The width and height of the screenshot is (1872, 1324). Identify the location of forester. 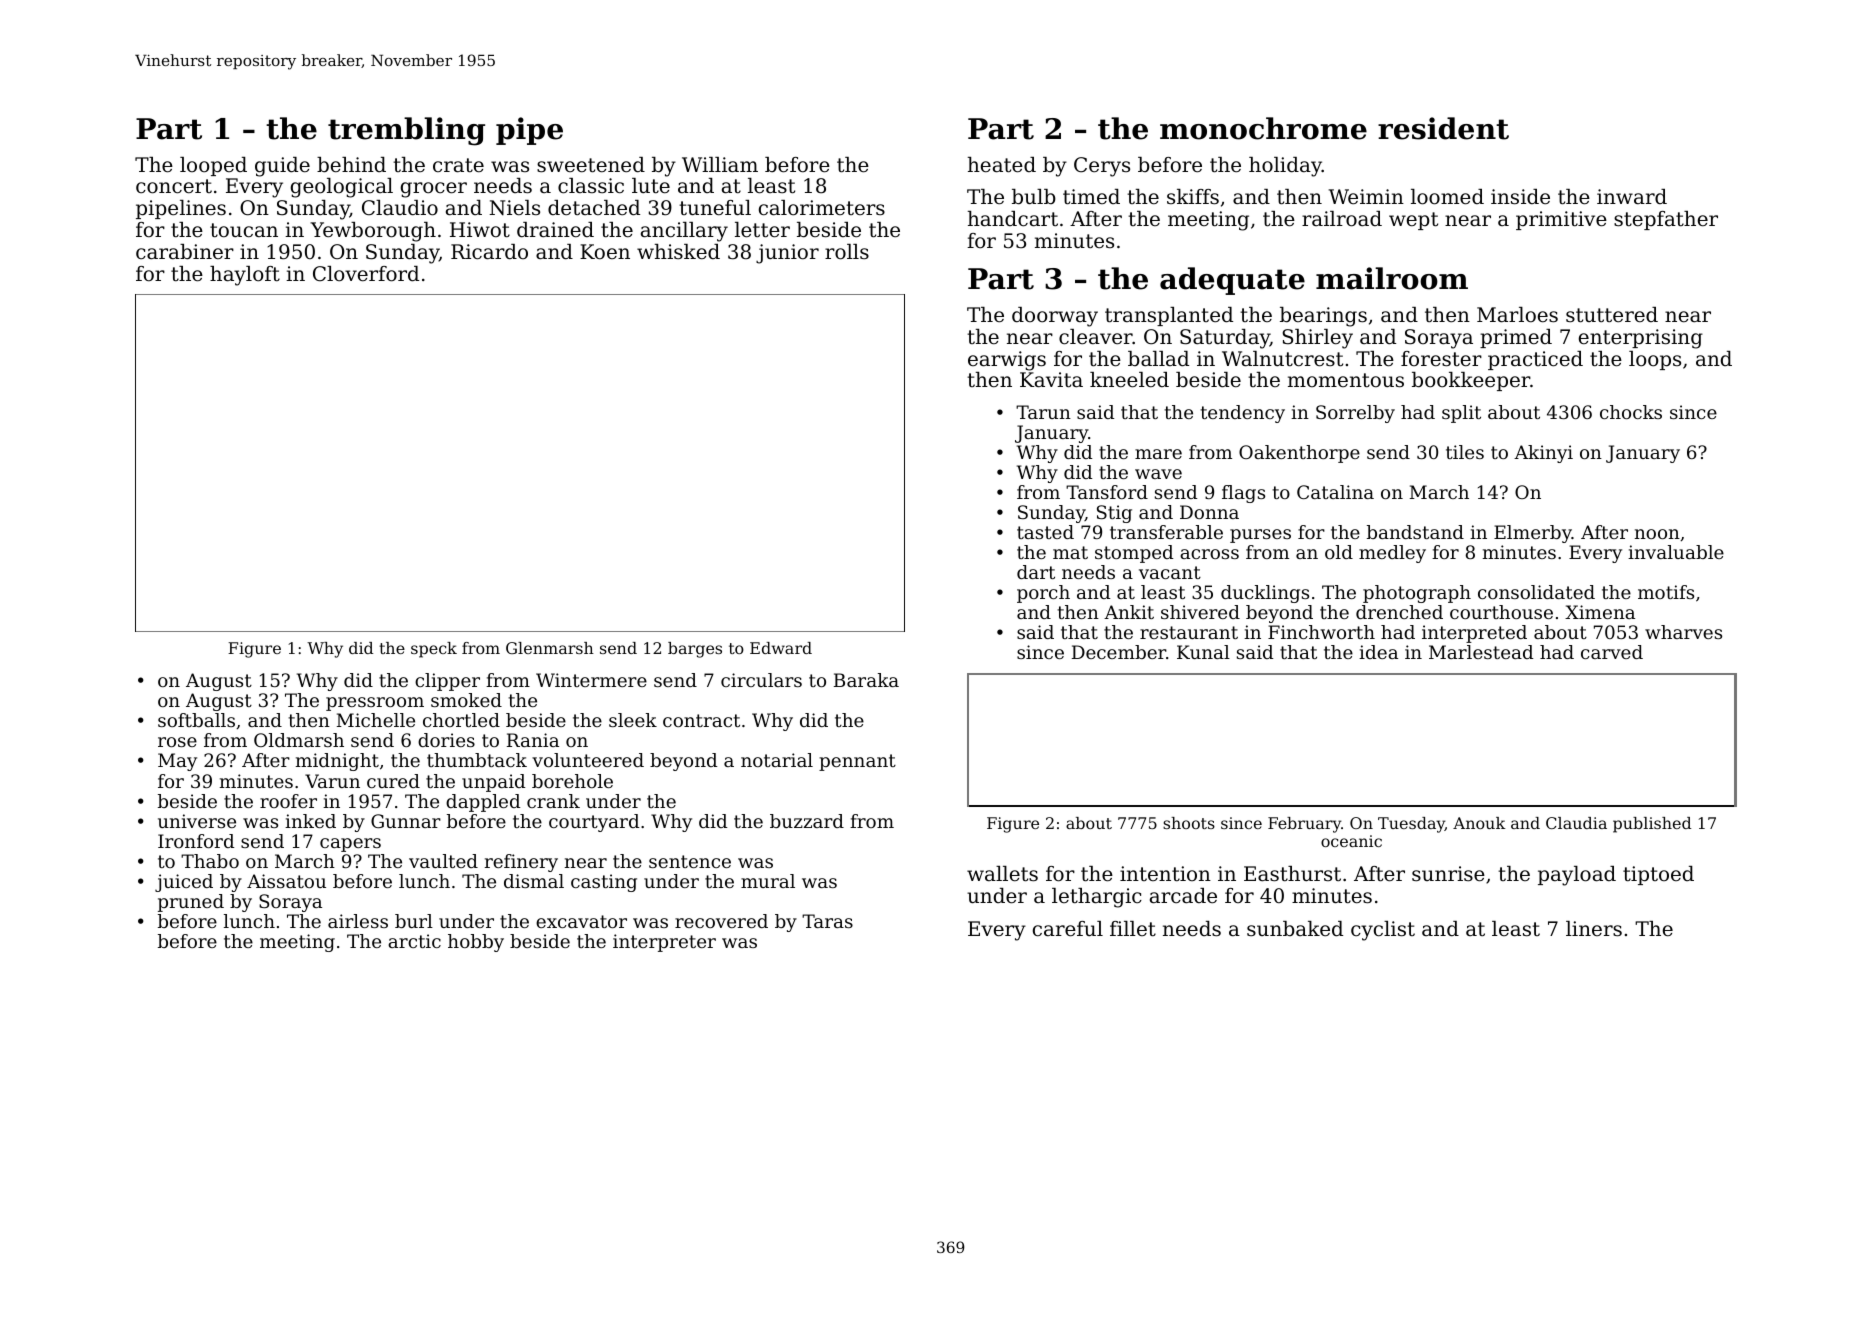
(1441, 359).
